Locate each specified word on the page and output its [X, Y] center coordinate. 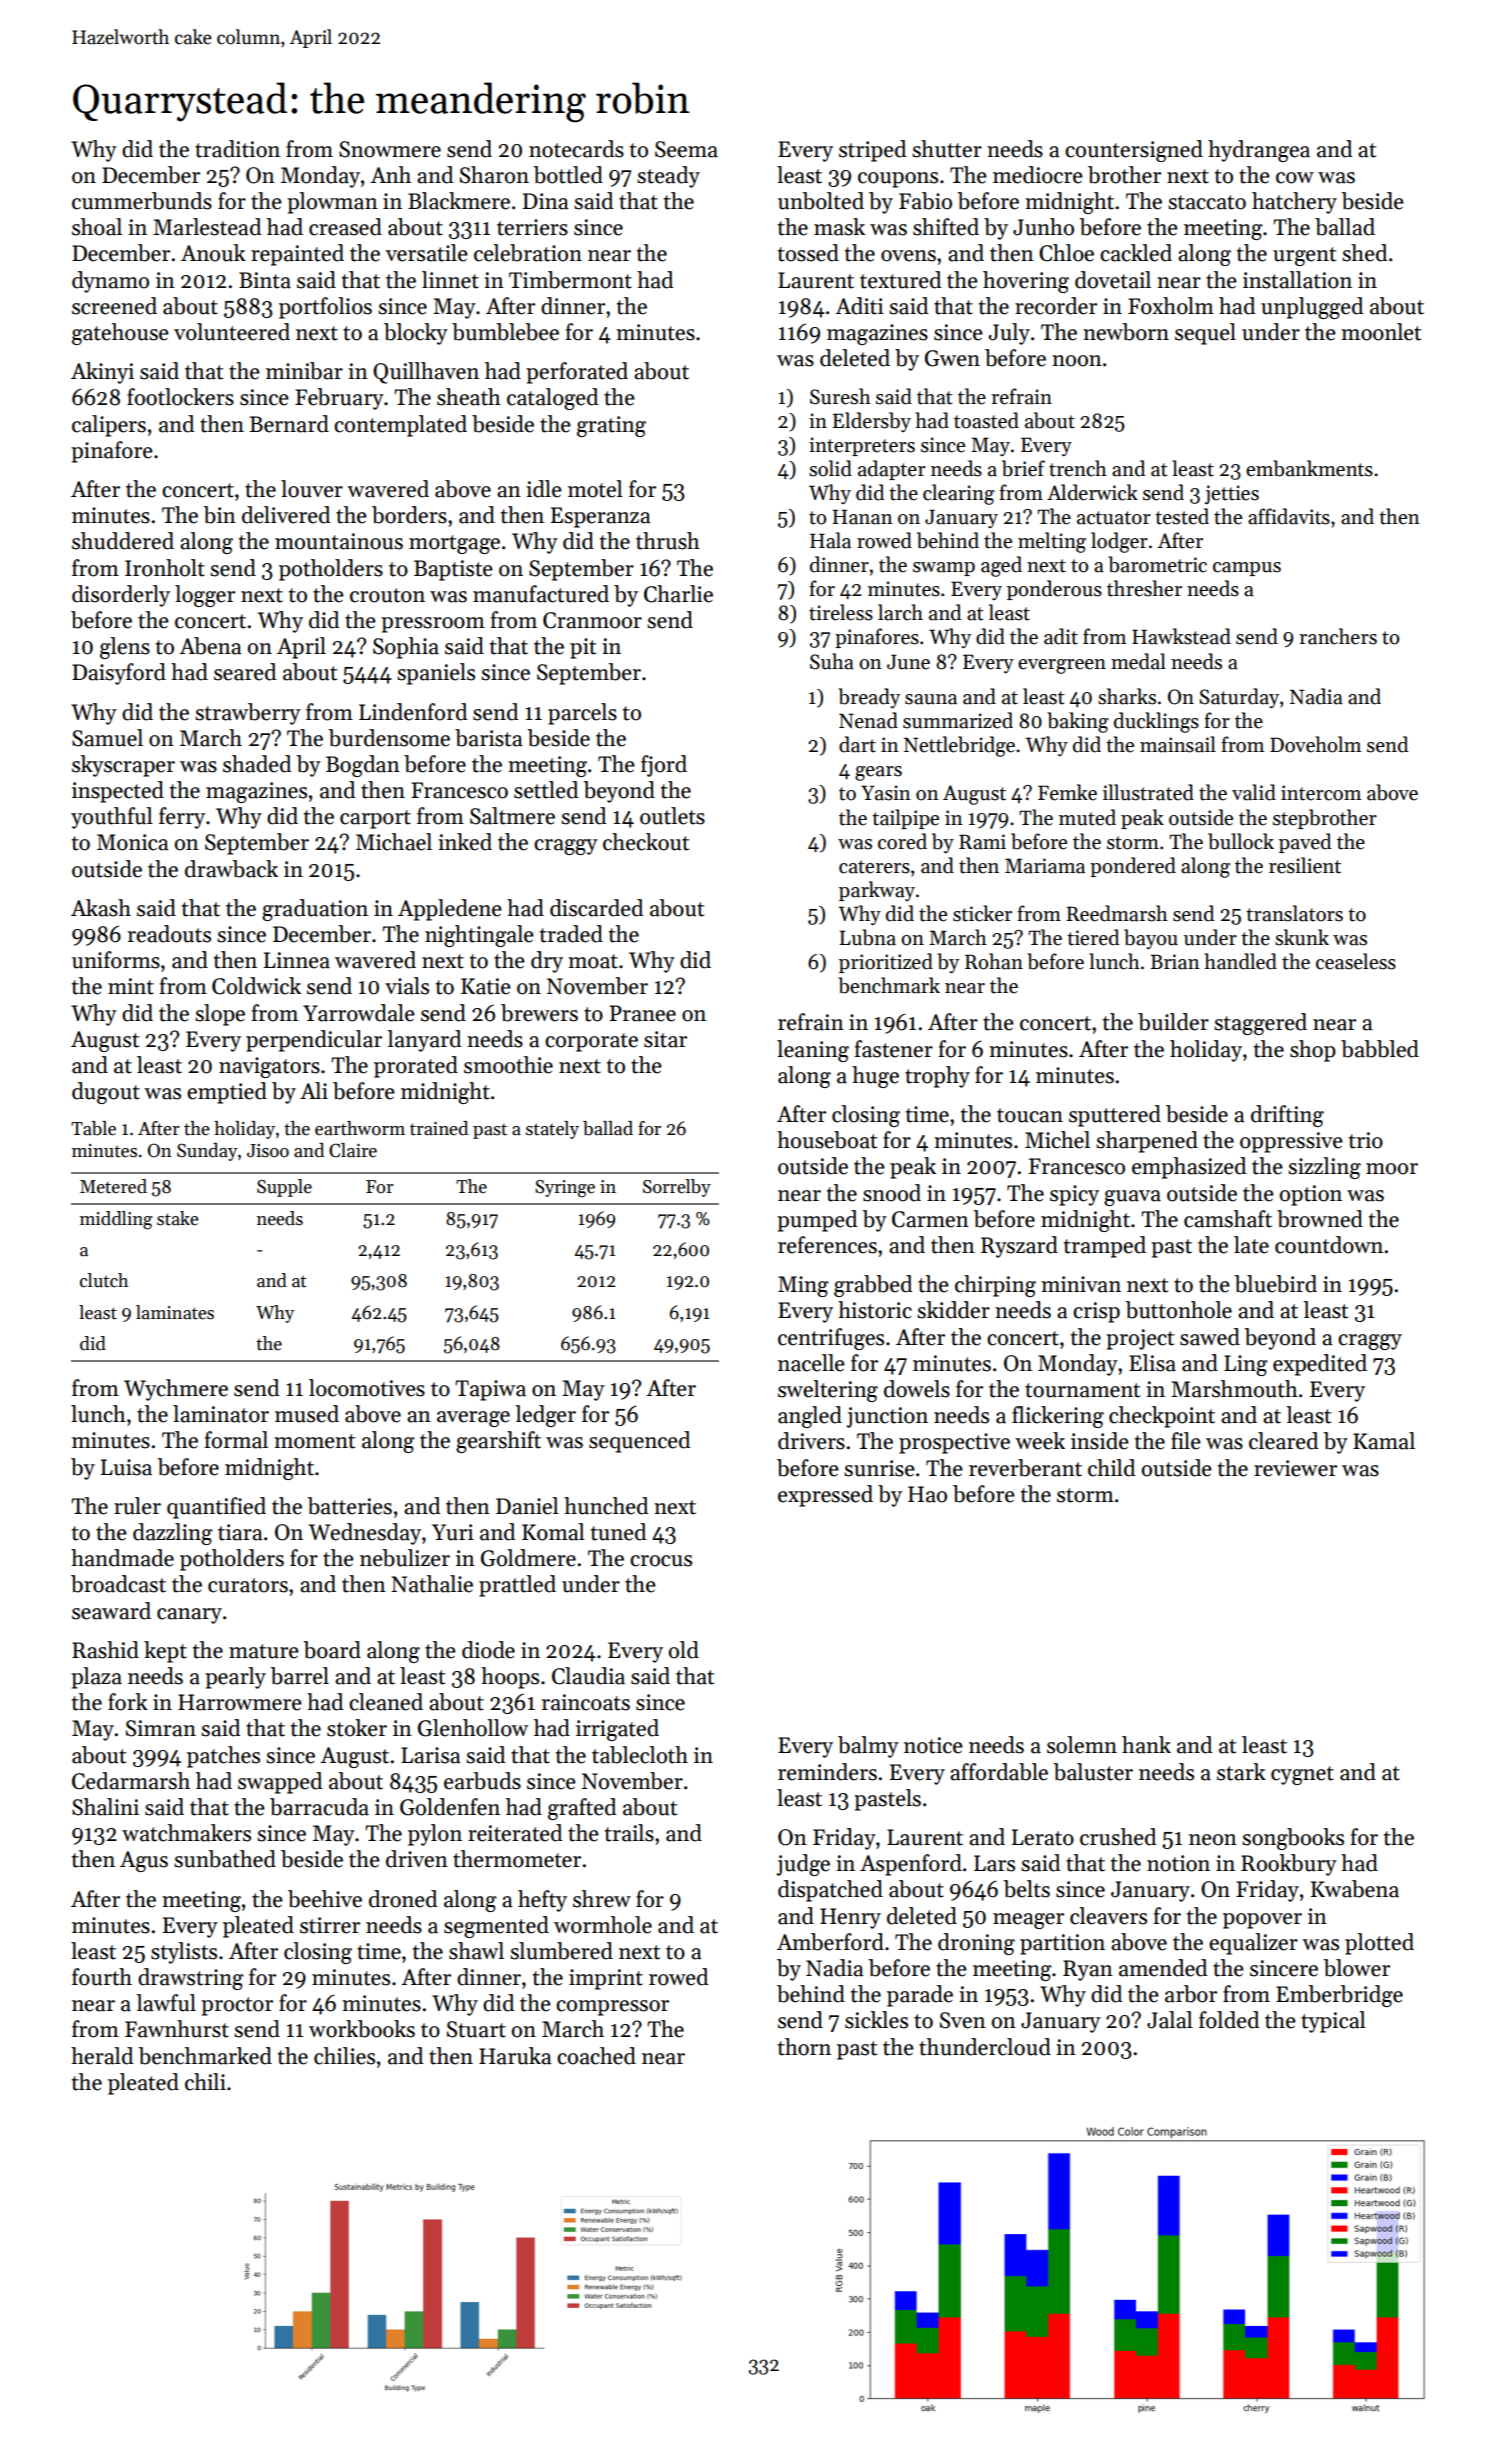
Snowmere [390, 149]
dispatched [830, 1891]
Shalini [105, 1807]
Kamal [1384, 1441]
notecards [576, 149]
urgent [1304, 256]
